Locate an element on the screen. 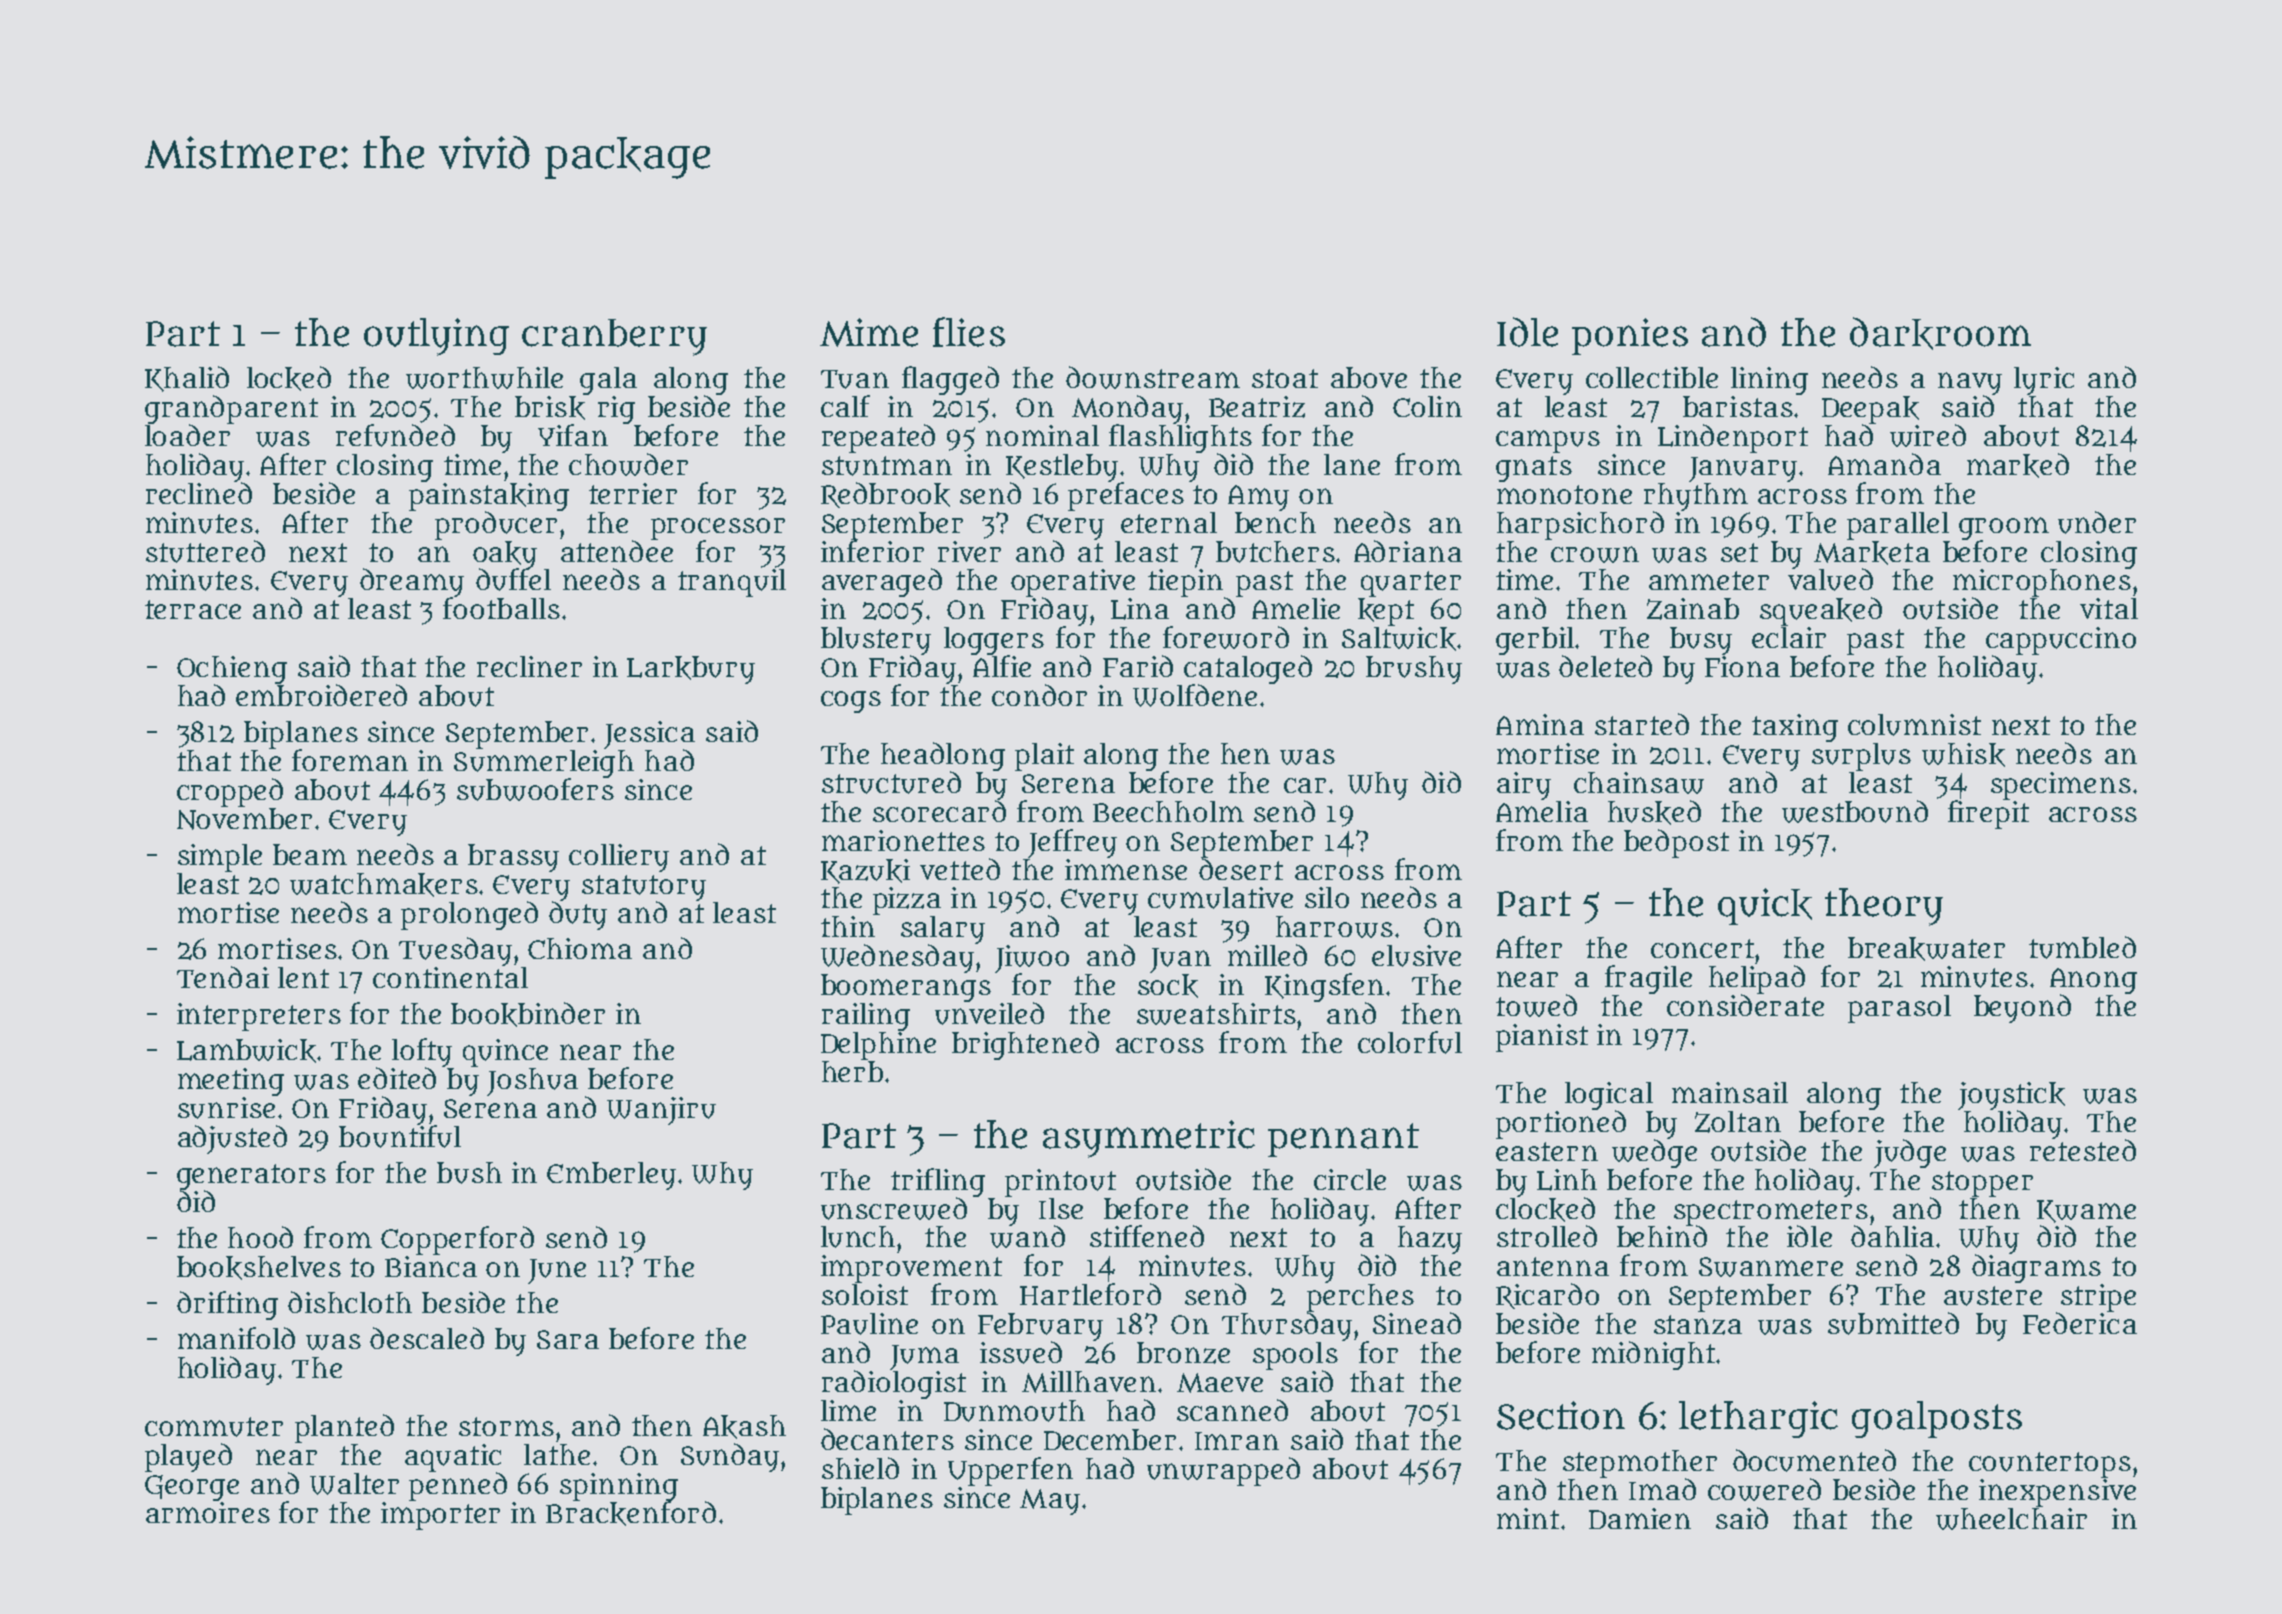 This screenshot has width=2282, height=1614. flies is located at coordinates (969, 332).
